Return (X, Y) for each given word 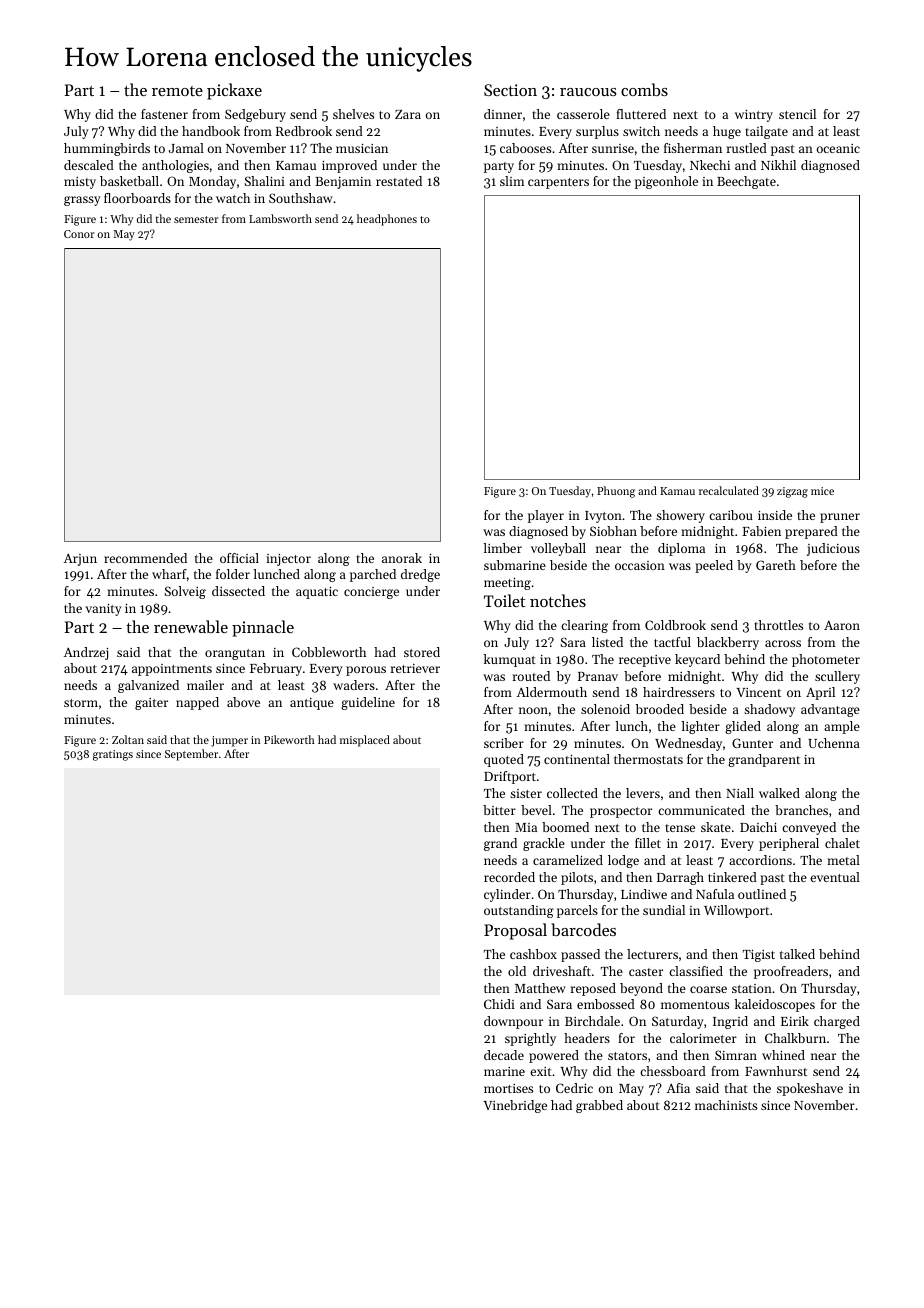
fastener (164, 114)
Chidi (499, 1004)
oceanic (838, 148)
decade (504, 1055)
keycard (697, 660)
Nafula (715, 894)
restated (399, 181)
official (239, 558)
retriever (415, 668)
